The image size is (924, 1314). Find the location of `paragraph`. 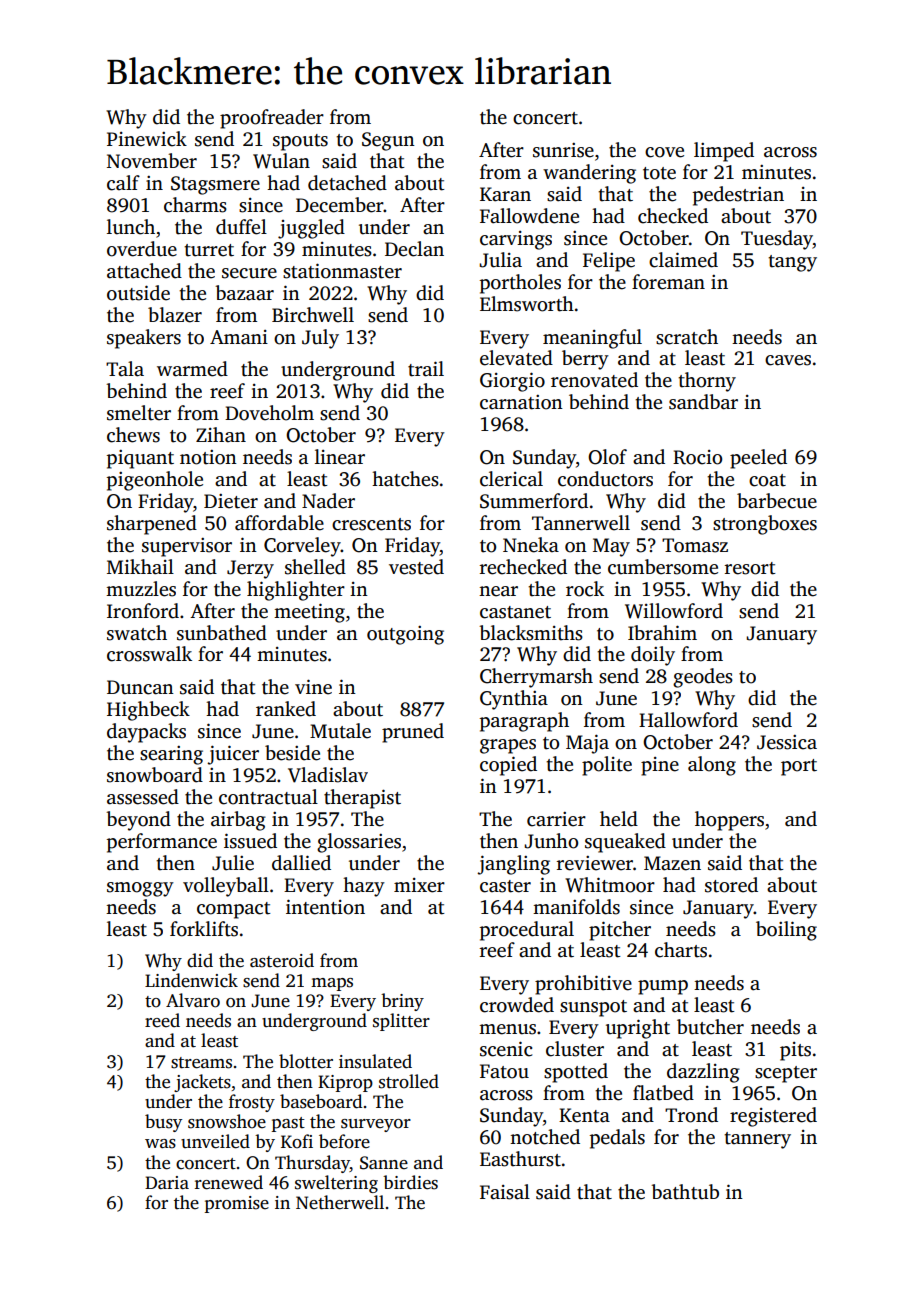

paragraph is located at coordinates (524, 722).
